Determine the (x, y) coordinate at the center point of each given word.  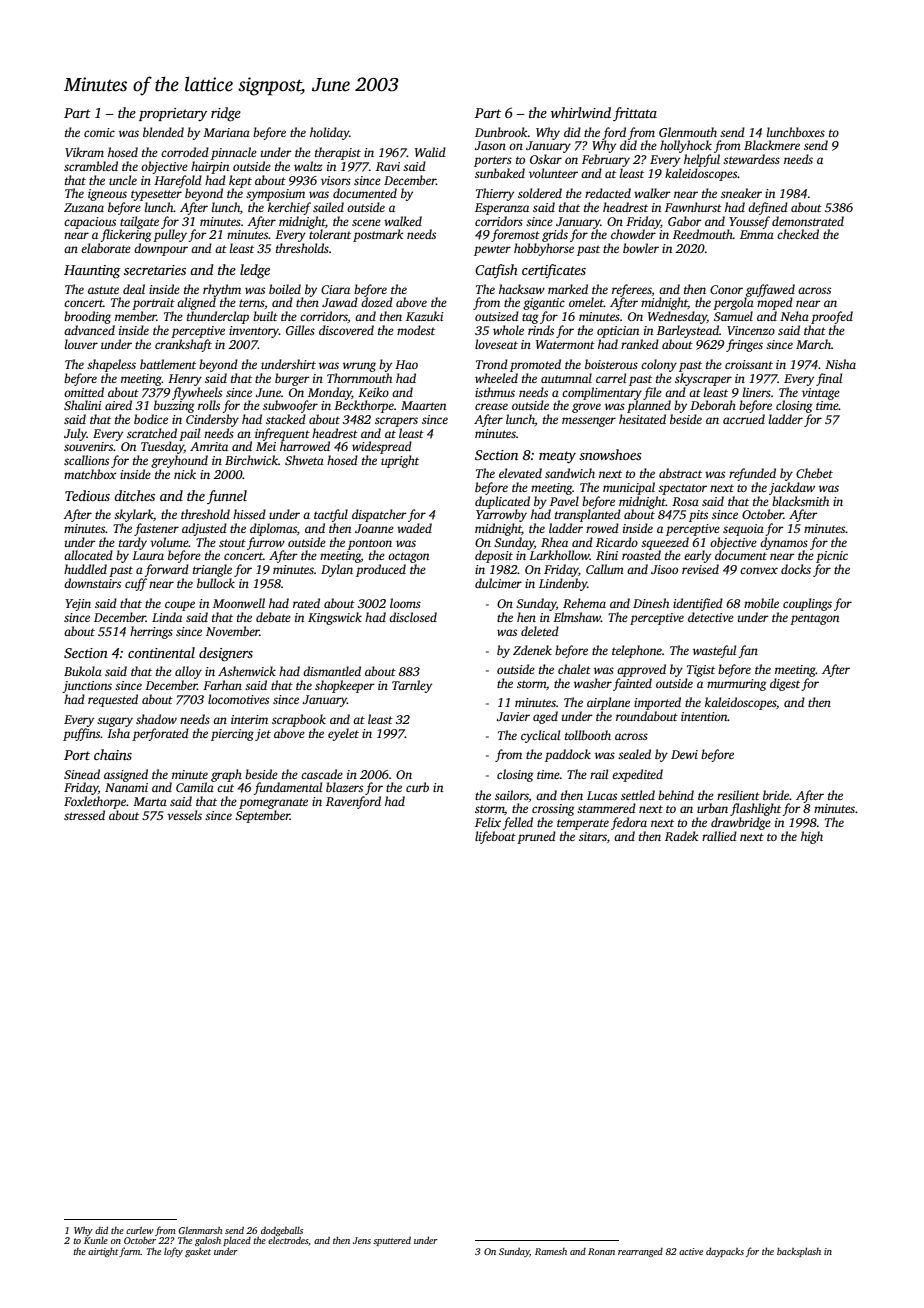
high (812, 837)
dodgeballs (282, 1231)
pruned (536, 837)
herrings (151, 632)
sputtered (392, 1241)
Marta (150, 801)
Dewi (684, 754)
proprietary (173, 114)
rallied (719, 836)
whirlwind (581, 112)
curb (417, 787)
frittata (635, 114)
